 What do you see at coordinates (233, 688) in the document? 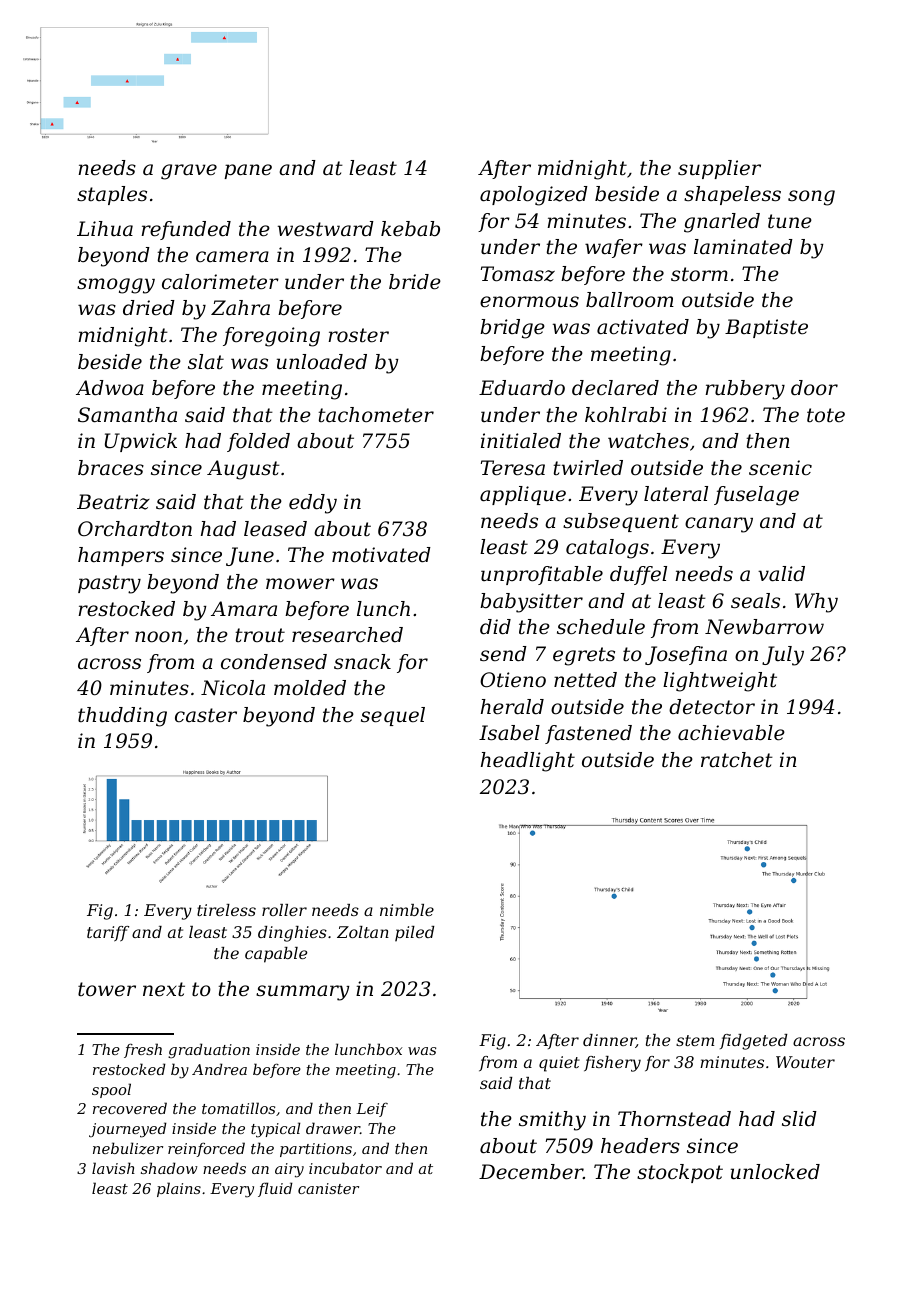
I see `Nicola` at bounding box center [233, 688].
